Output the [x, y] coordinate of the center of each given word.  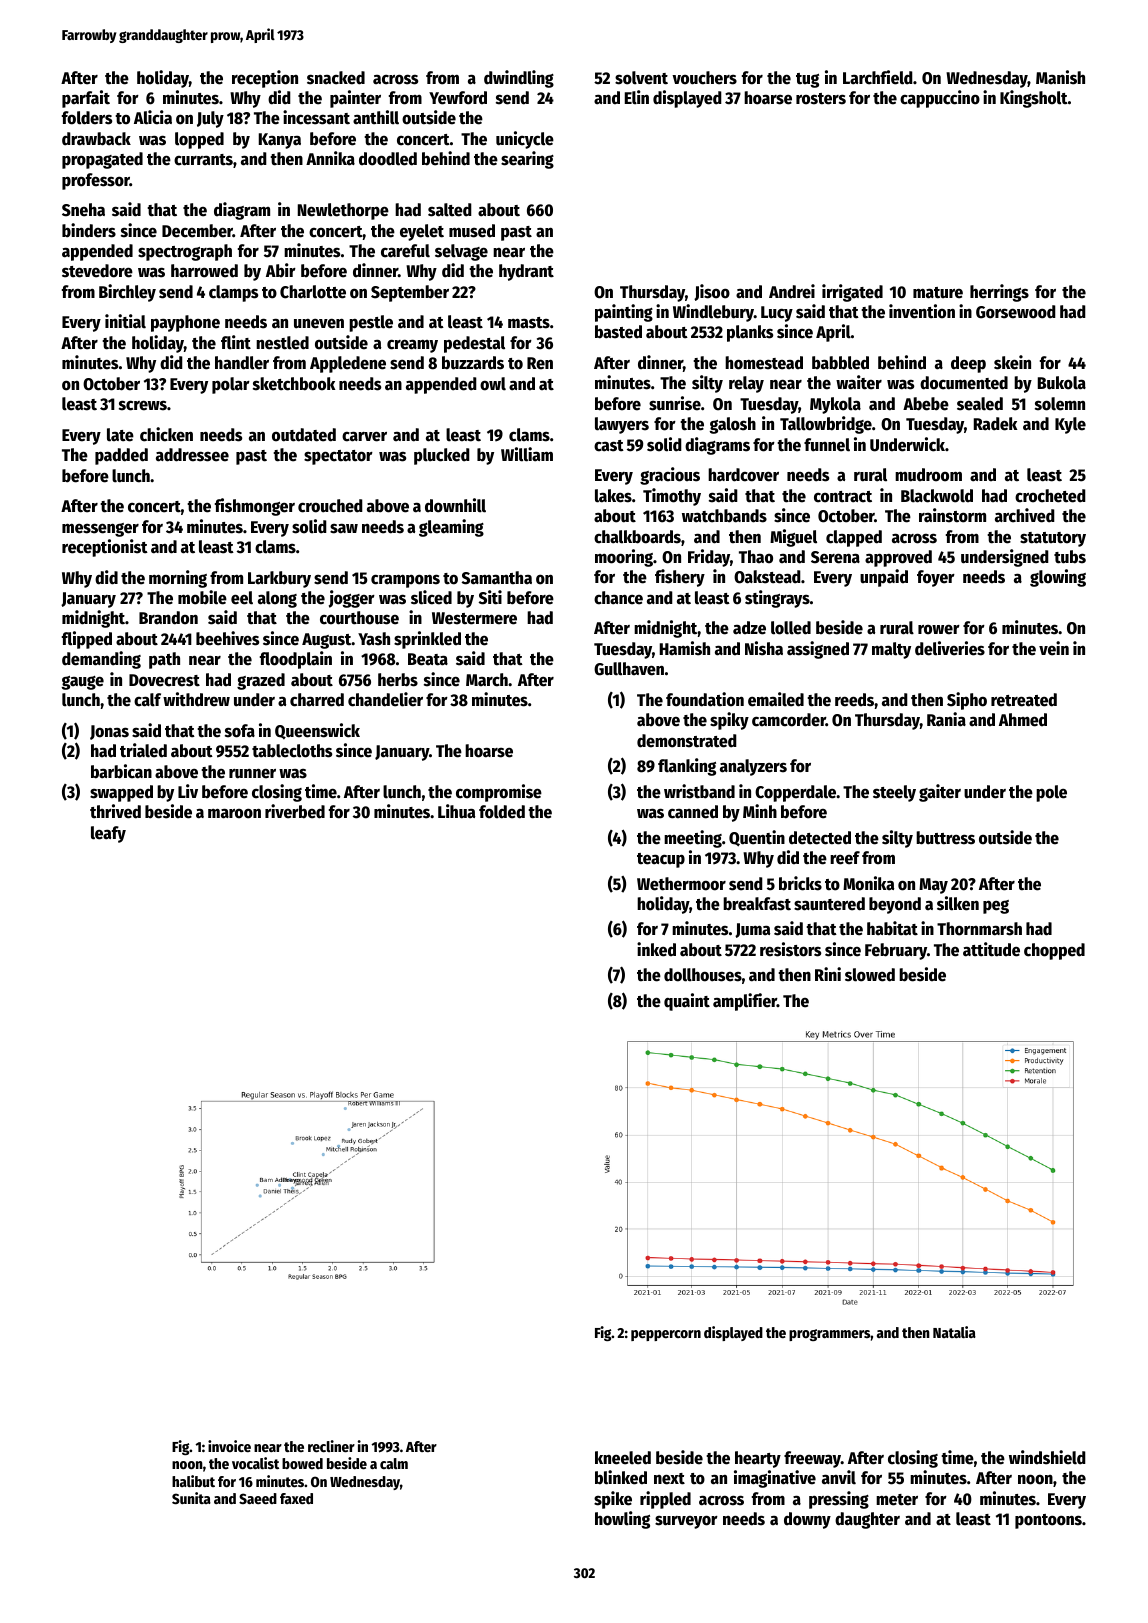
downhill [455, 505]
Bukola [1062, 383]
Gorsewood [1016, 312]
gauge [82, 683]
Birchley [127, 293]
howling [622, 1520]
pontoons [1048, 1521]
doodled [388, 159]
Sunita [191, 1498]
